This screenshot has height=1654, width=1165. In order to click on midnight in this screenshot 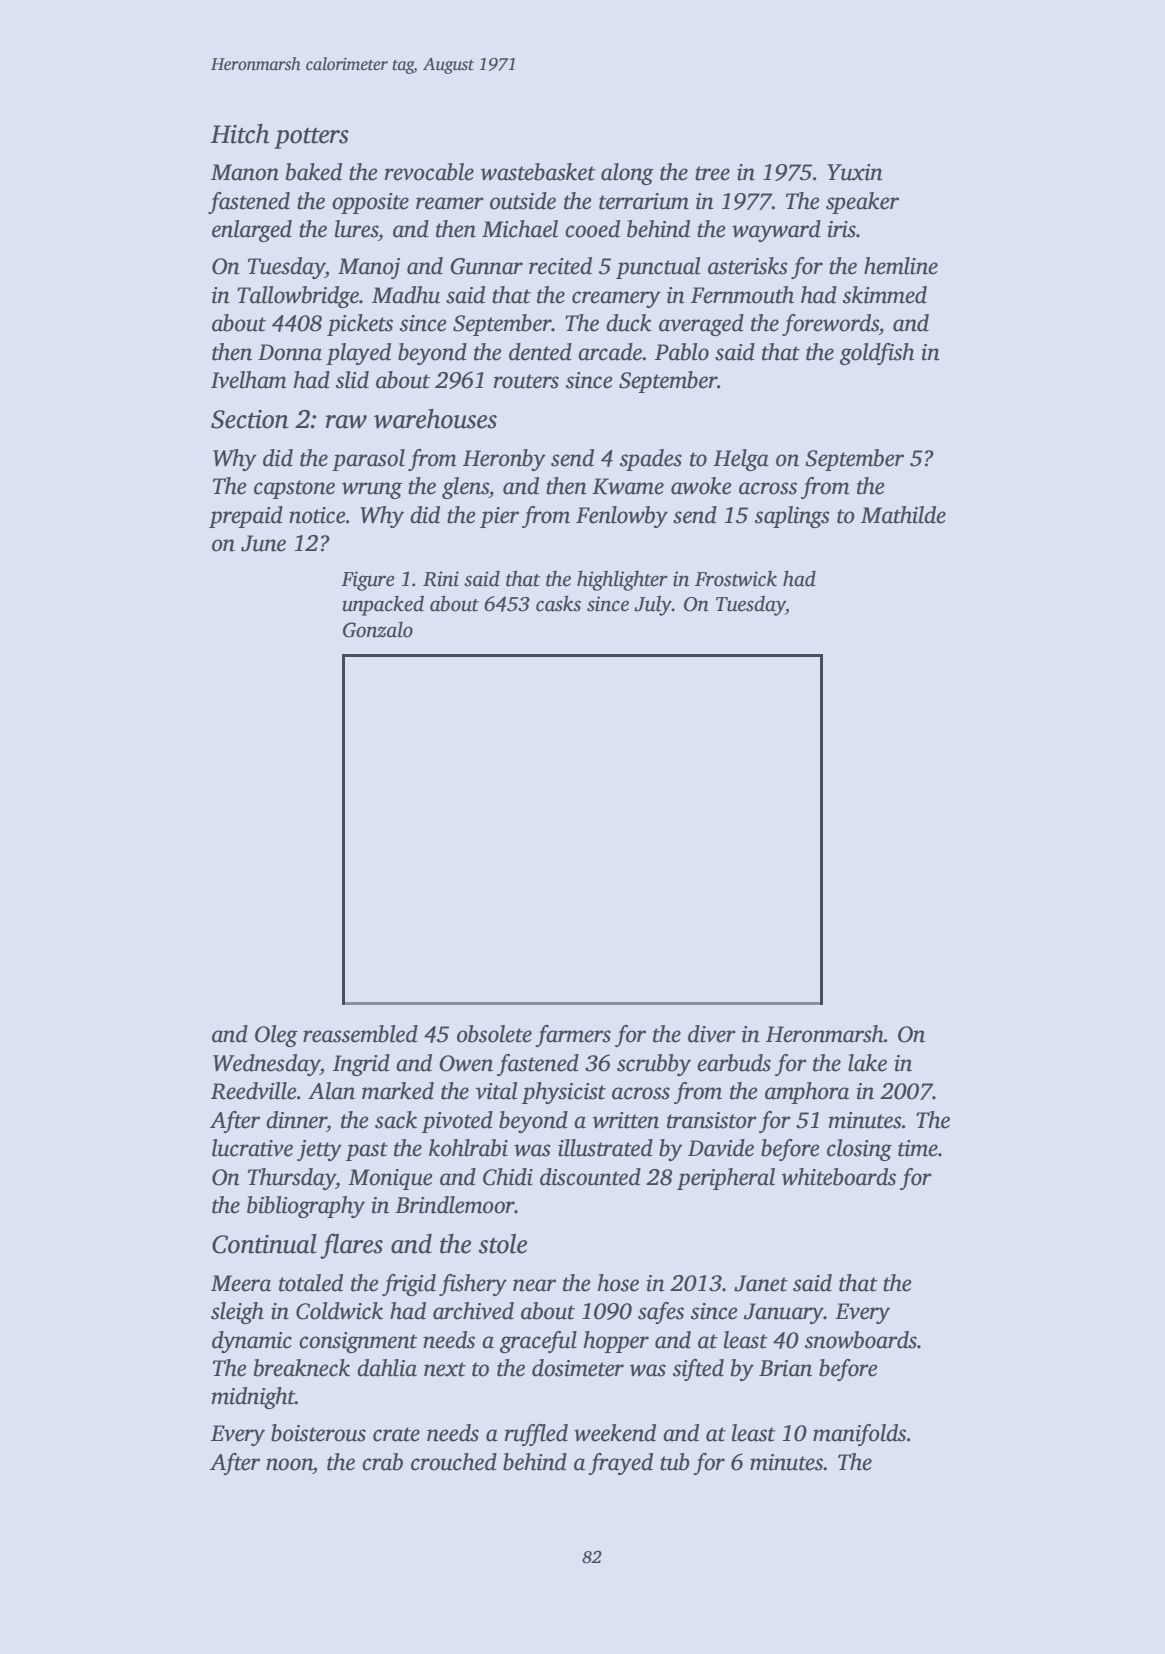, I will do `click(253, 1398)`.
